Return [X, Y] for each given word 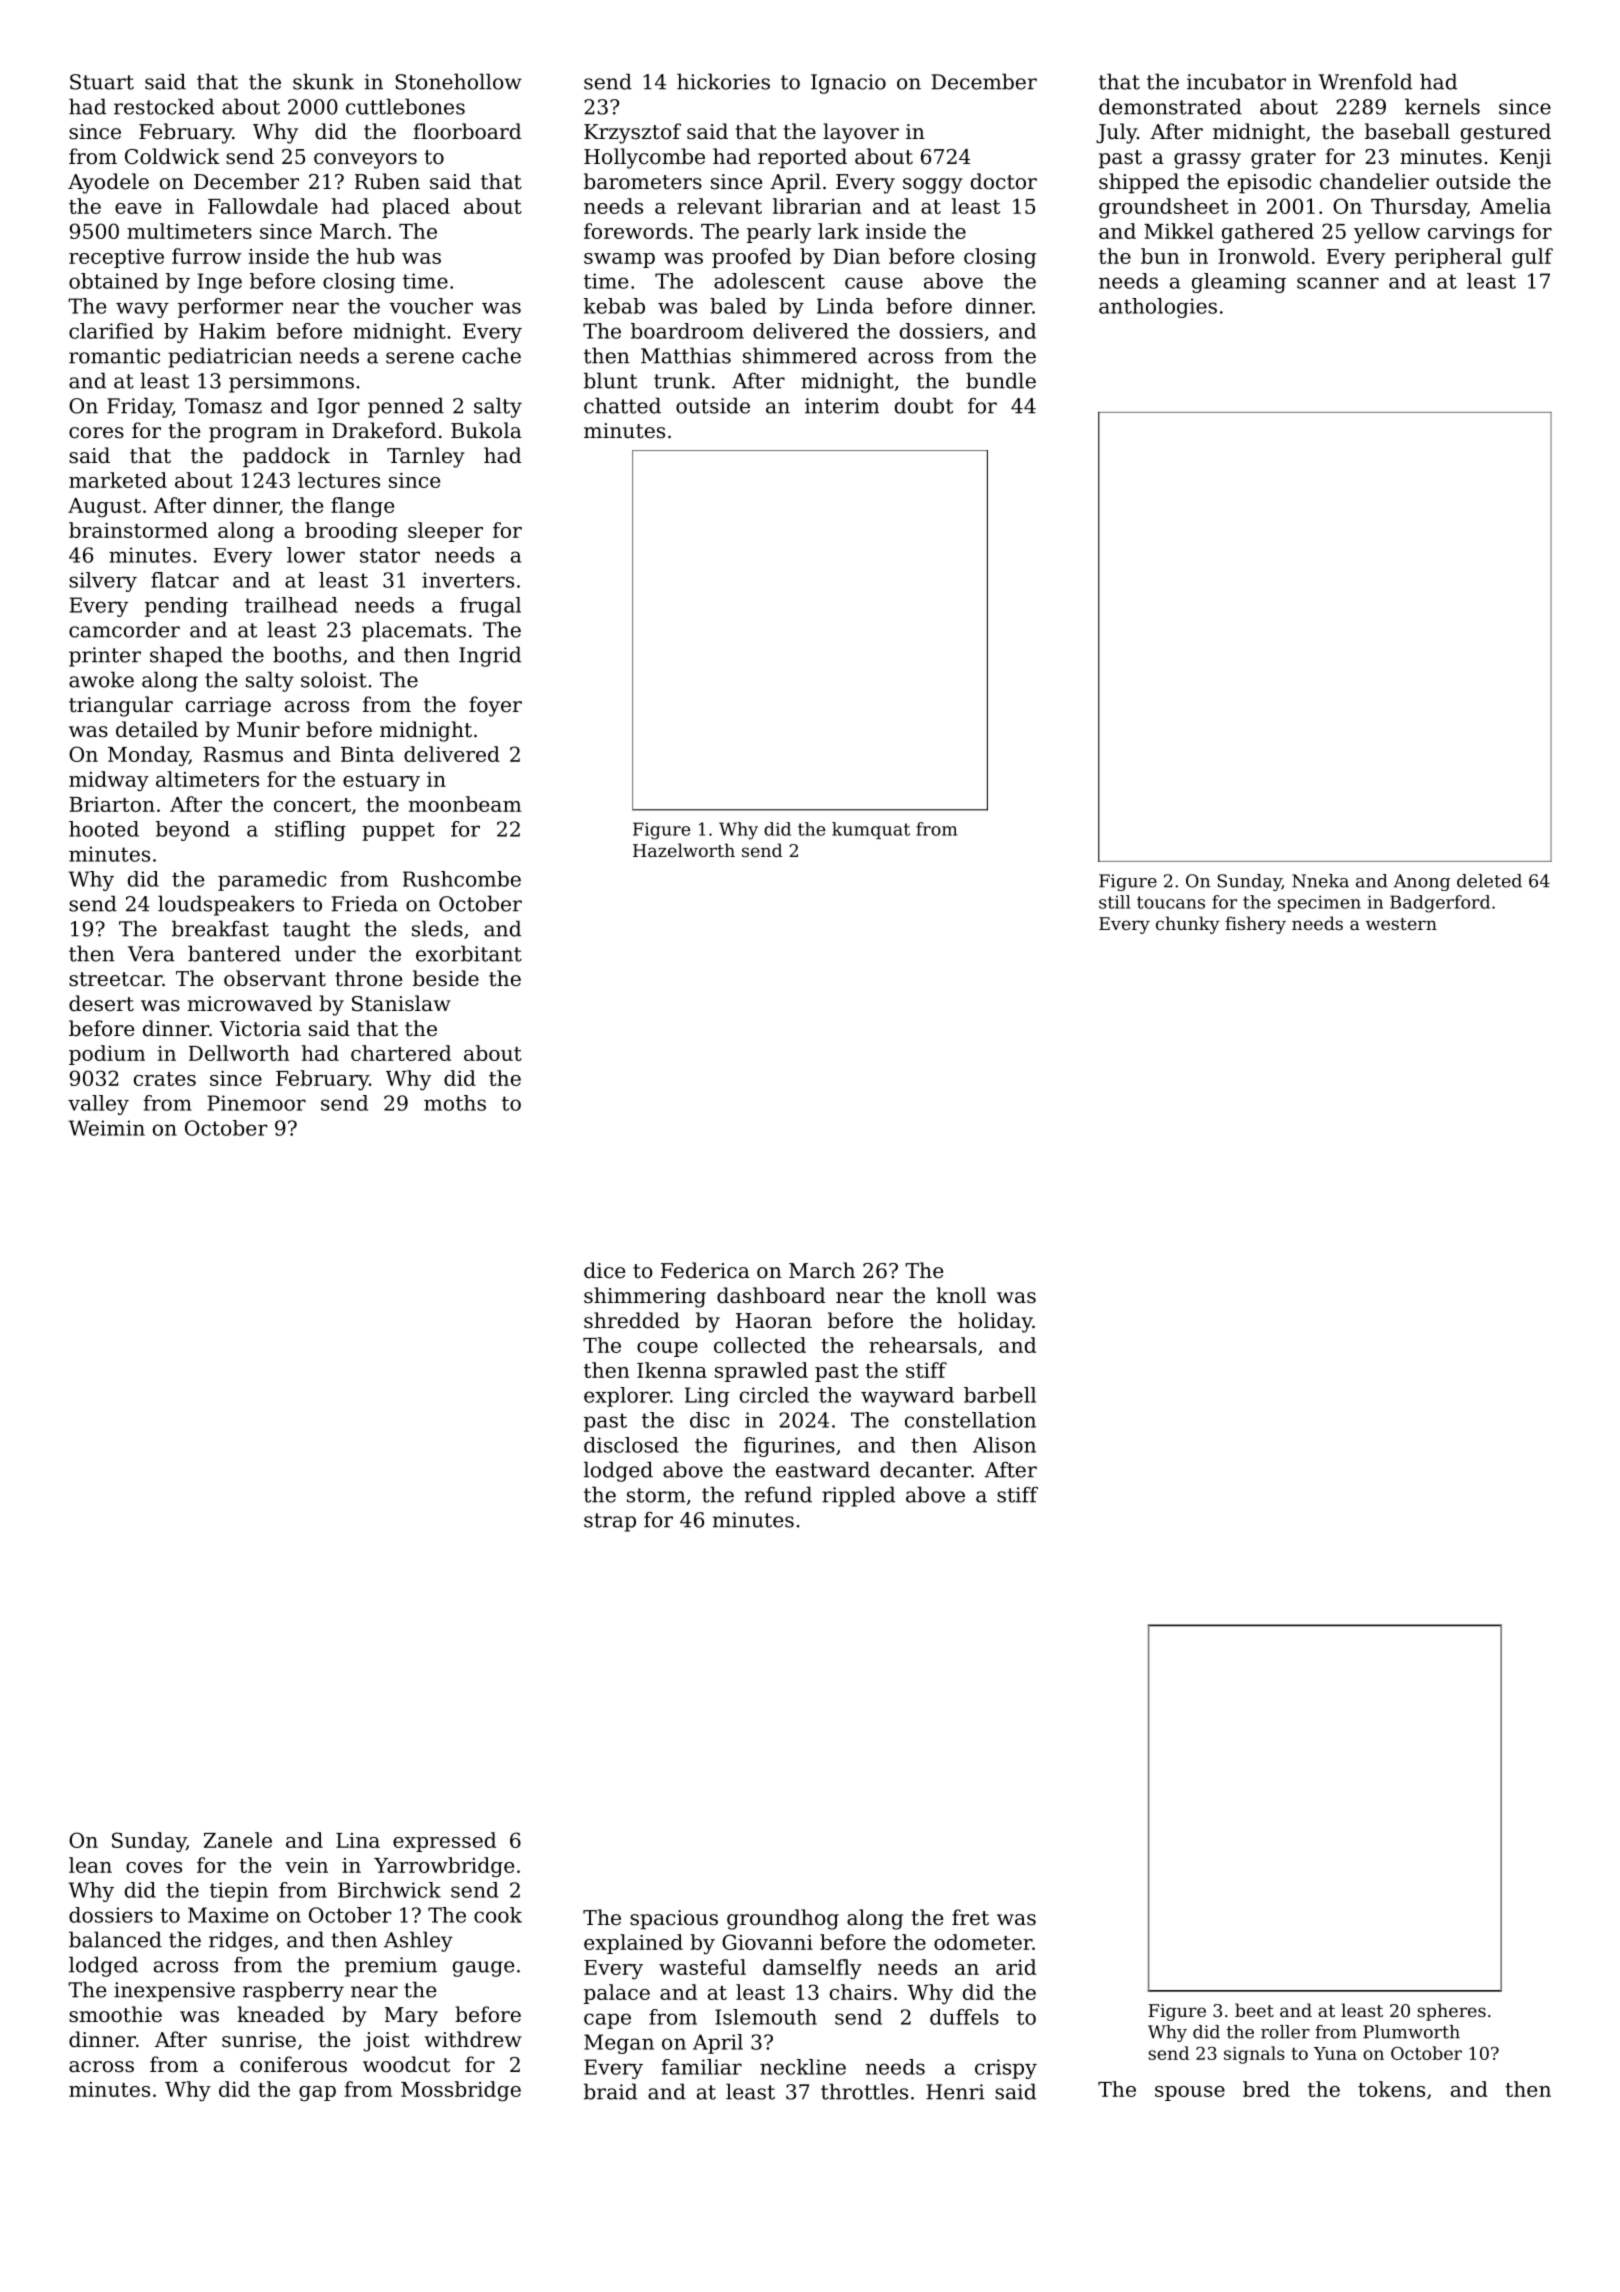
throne [368, 978]
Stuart [102, 82]
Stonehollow [459, 81]
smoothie [115, 2014]
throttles [864, 2091]
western [1401, 924]
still [1115, 902]
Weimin [106, 1128]
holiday [995, 1322]
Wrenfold [1365, 81]
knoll [961, 1295]
